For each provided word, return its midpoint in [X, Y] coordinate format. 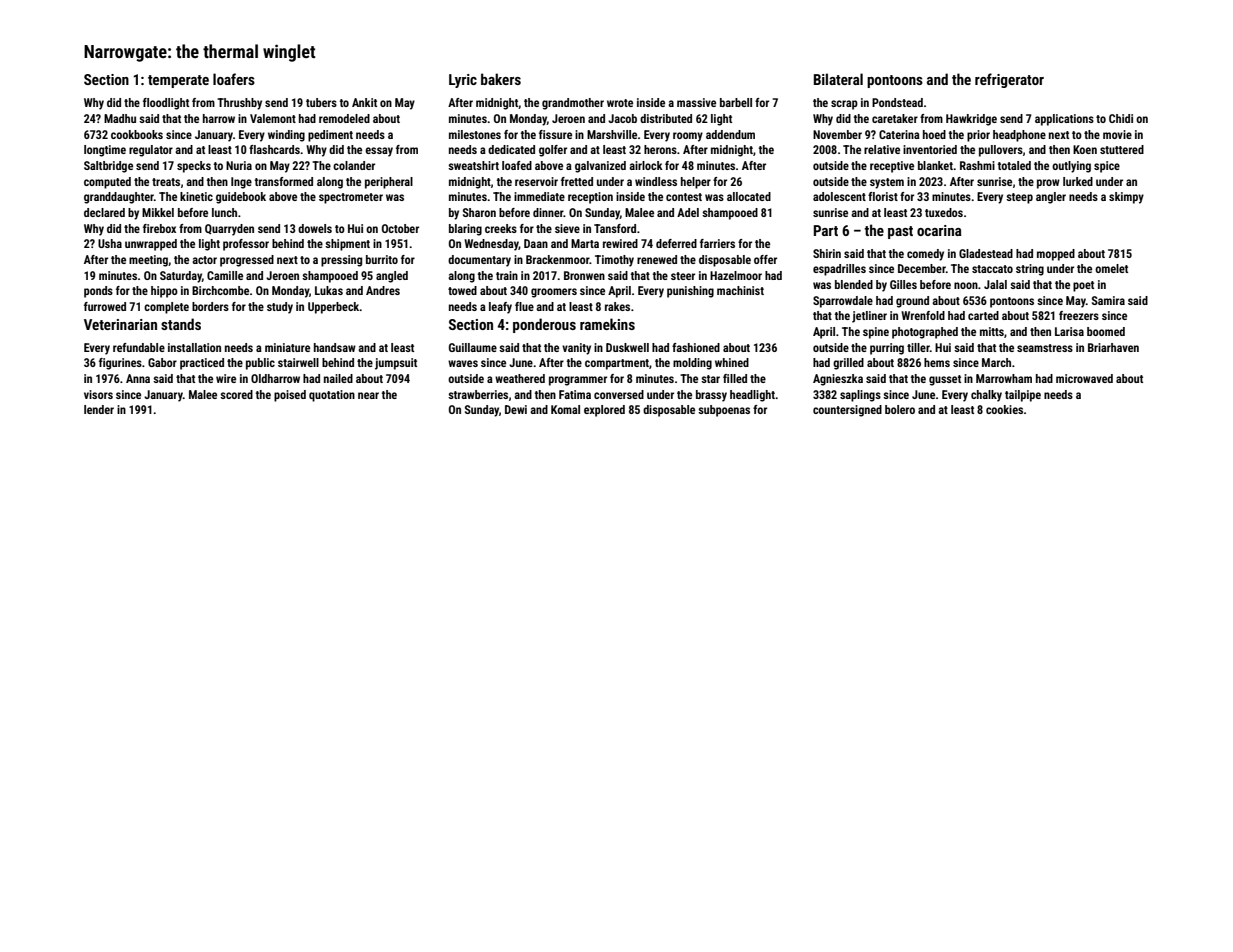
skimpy [1126, 198]
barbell [736, 102]
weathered [520, 378]
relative [882, 149]
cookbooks [137, 134]
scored [236, 394]
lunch [224, 212]
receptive [892, 167]
